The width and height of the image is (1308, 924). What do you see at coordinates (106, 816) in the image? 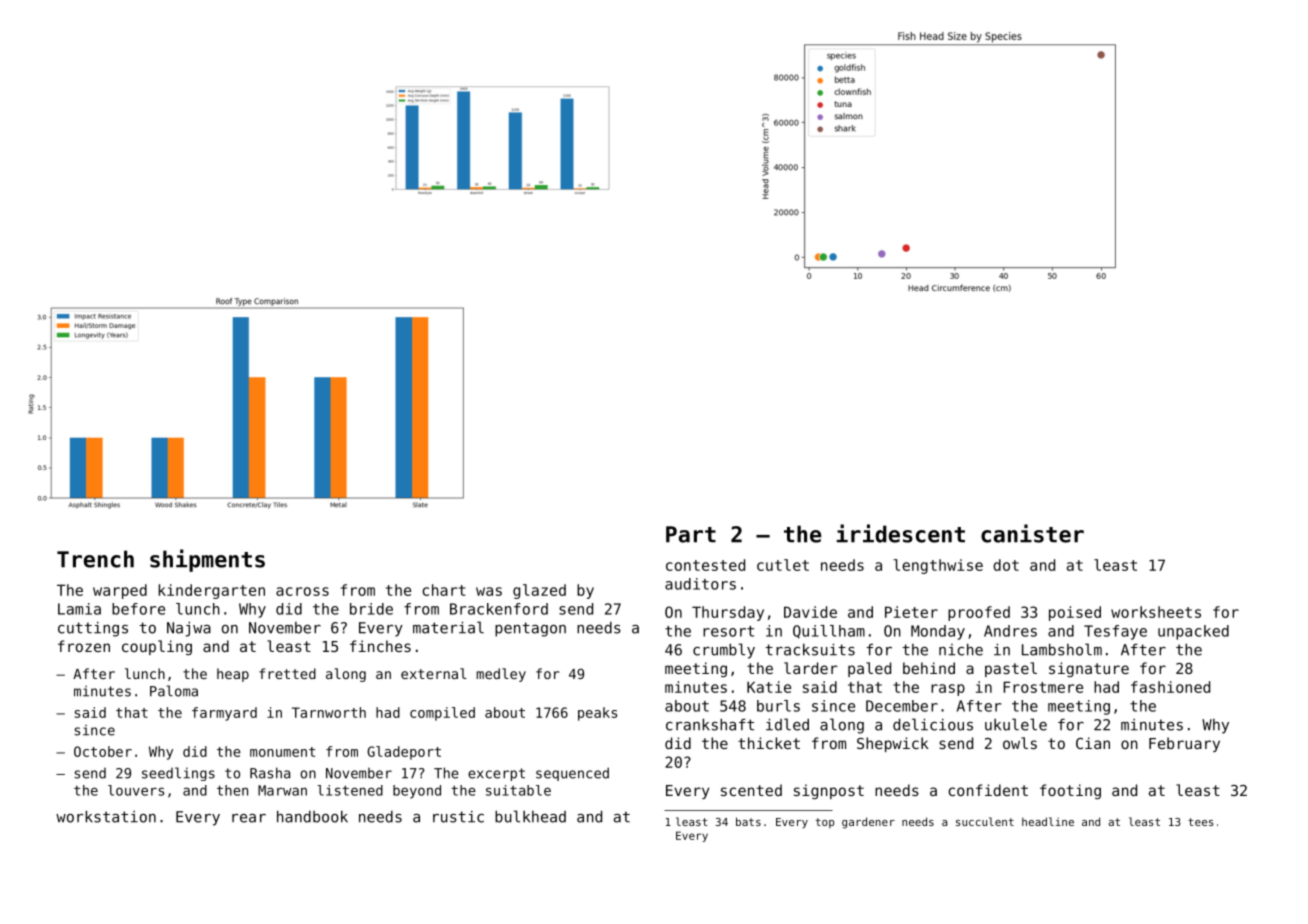
I see `workstation` at bounding box center [106, 816].
